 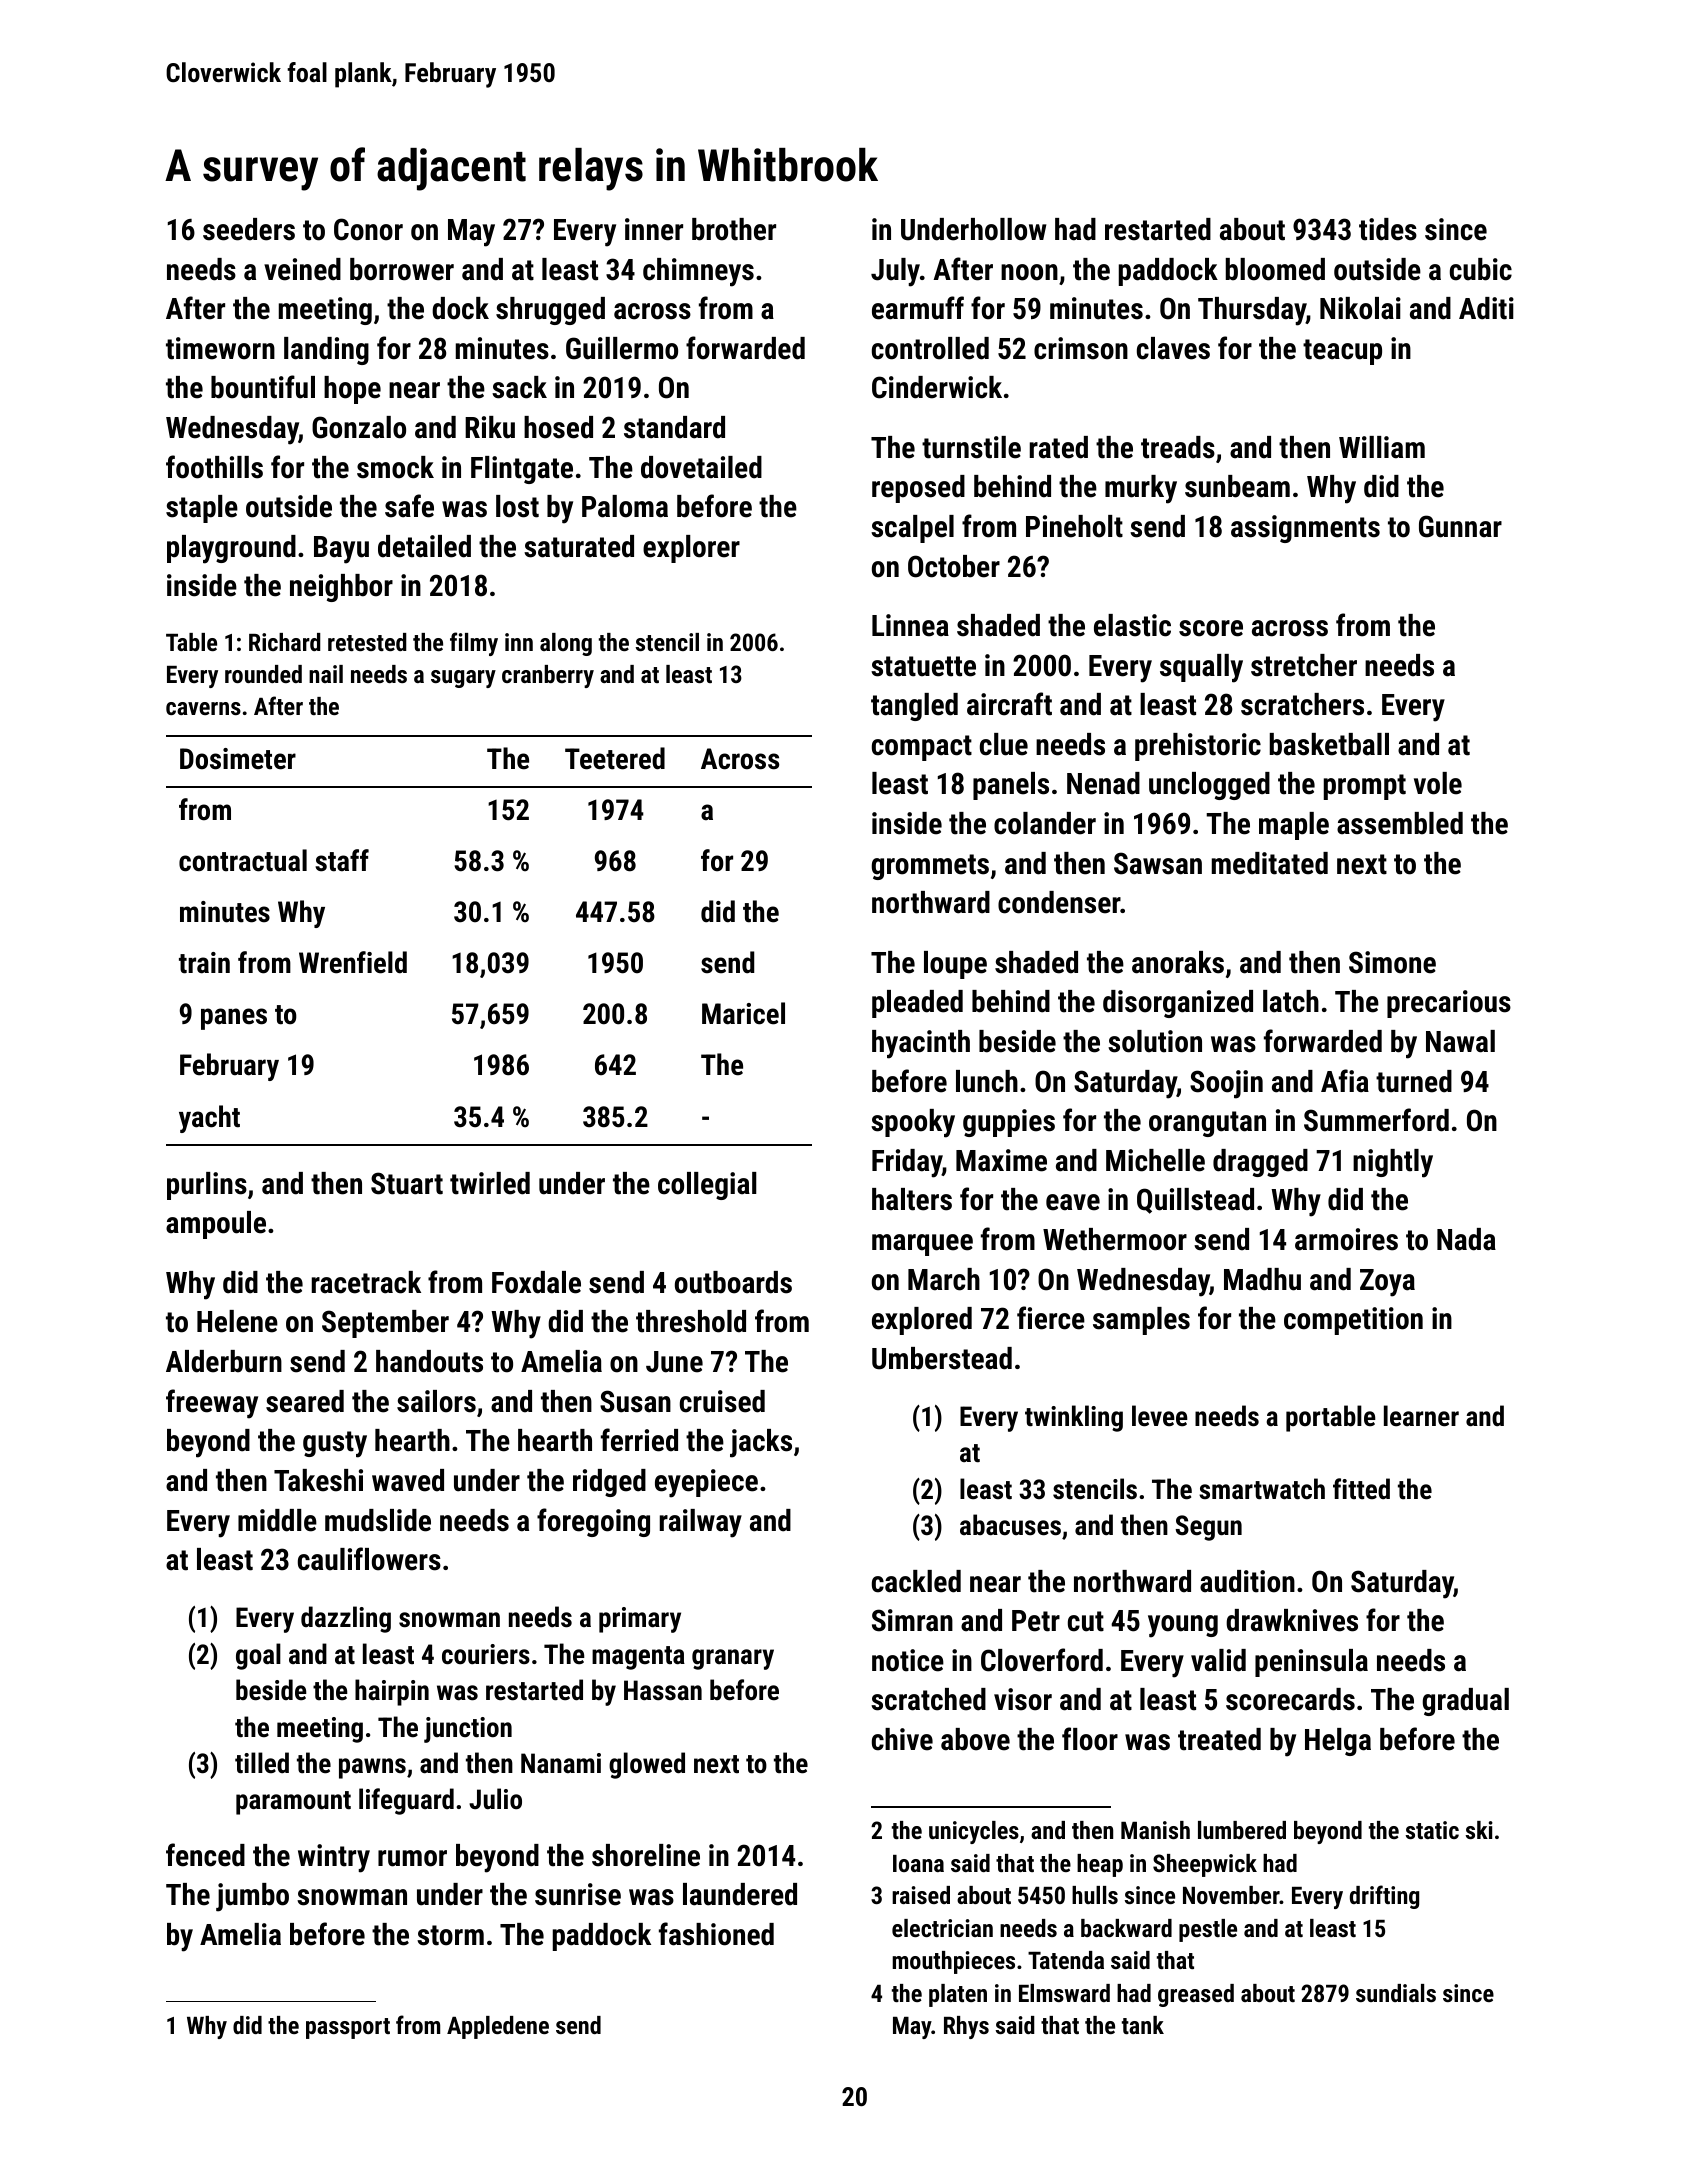 What do you see at coordinates (640, 1620) in the screenshot?
I see `primary` at bounding box center [640, 1620].
